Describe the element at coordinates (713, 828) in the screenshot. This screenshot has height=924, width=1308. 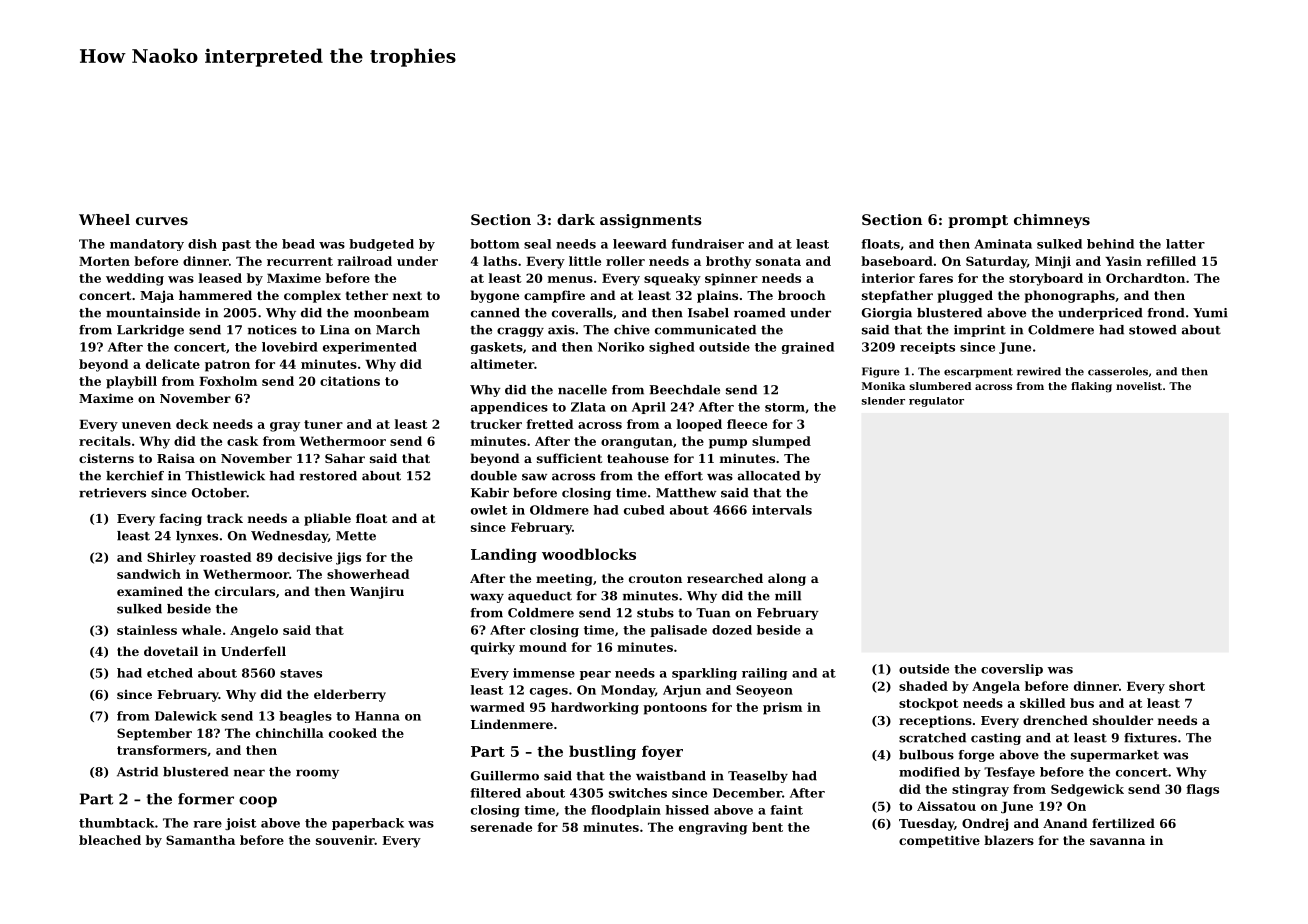
I see `engraving` at that location.
